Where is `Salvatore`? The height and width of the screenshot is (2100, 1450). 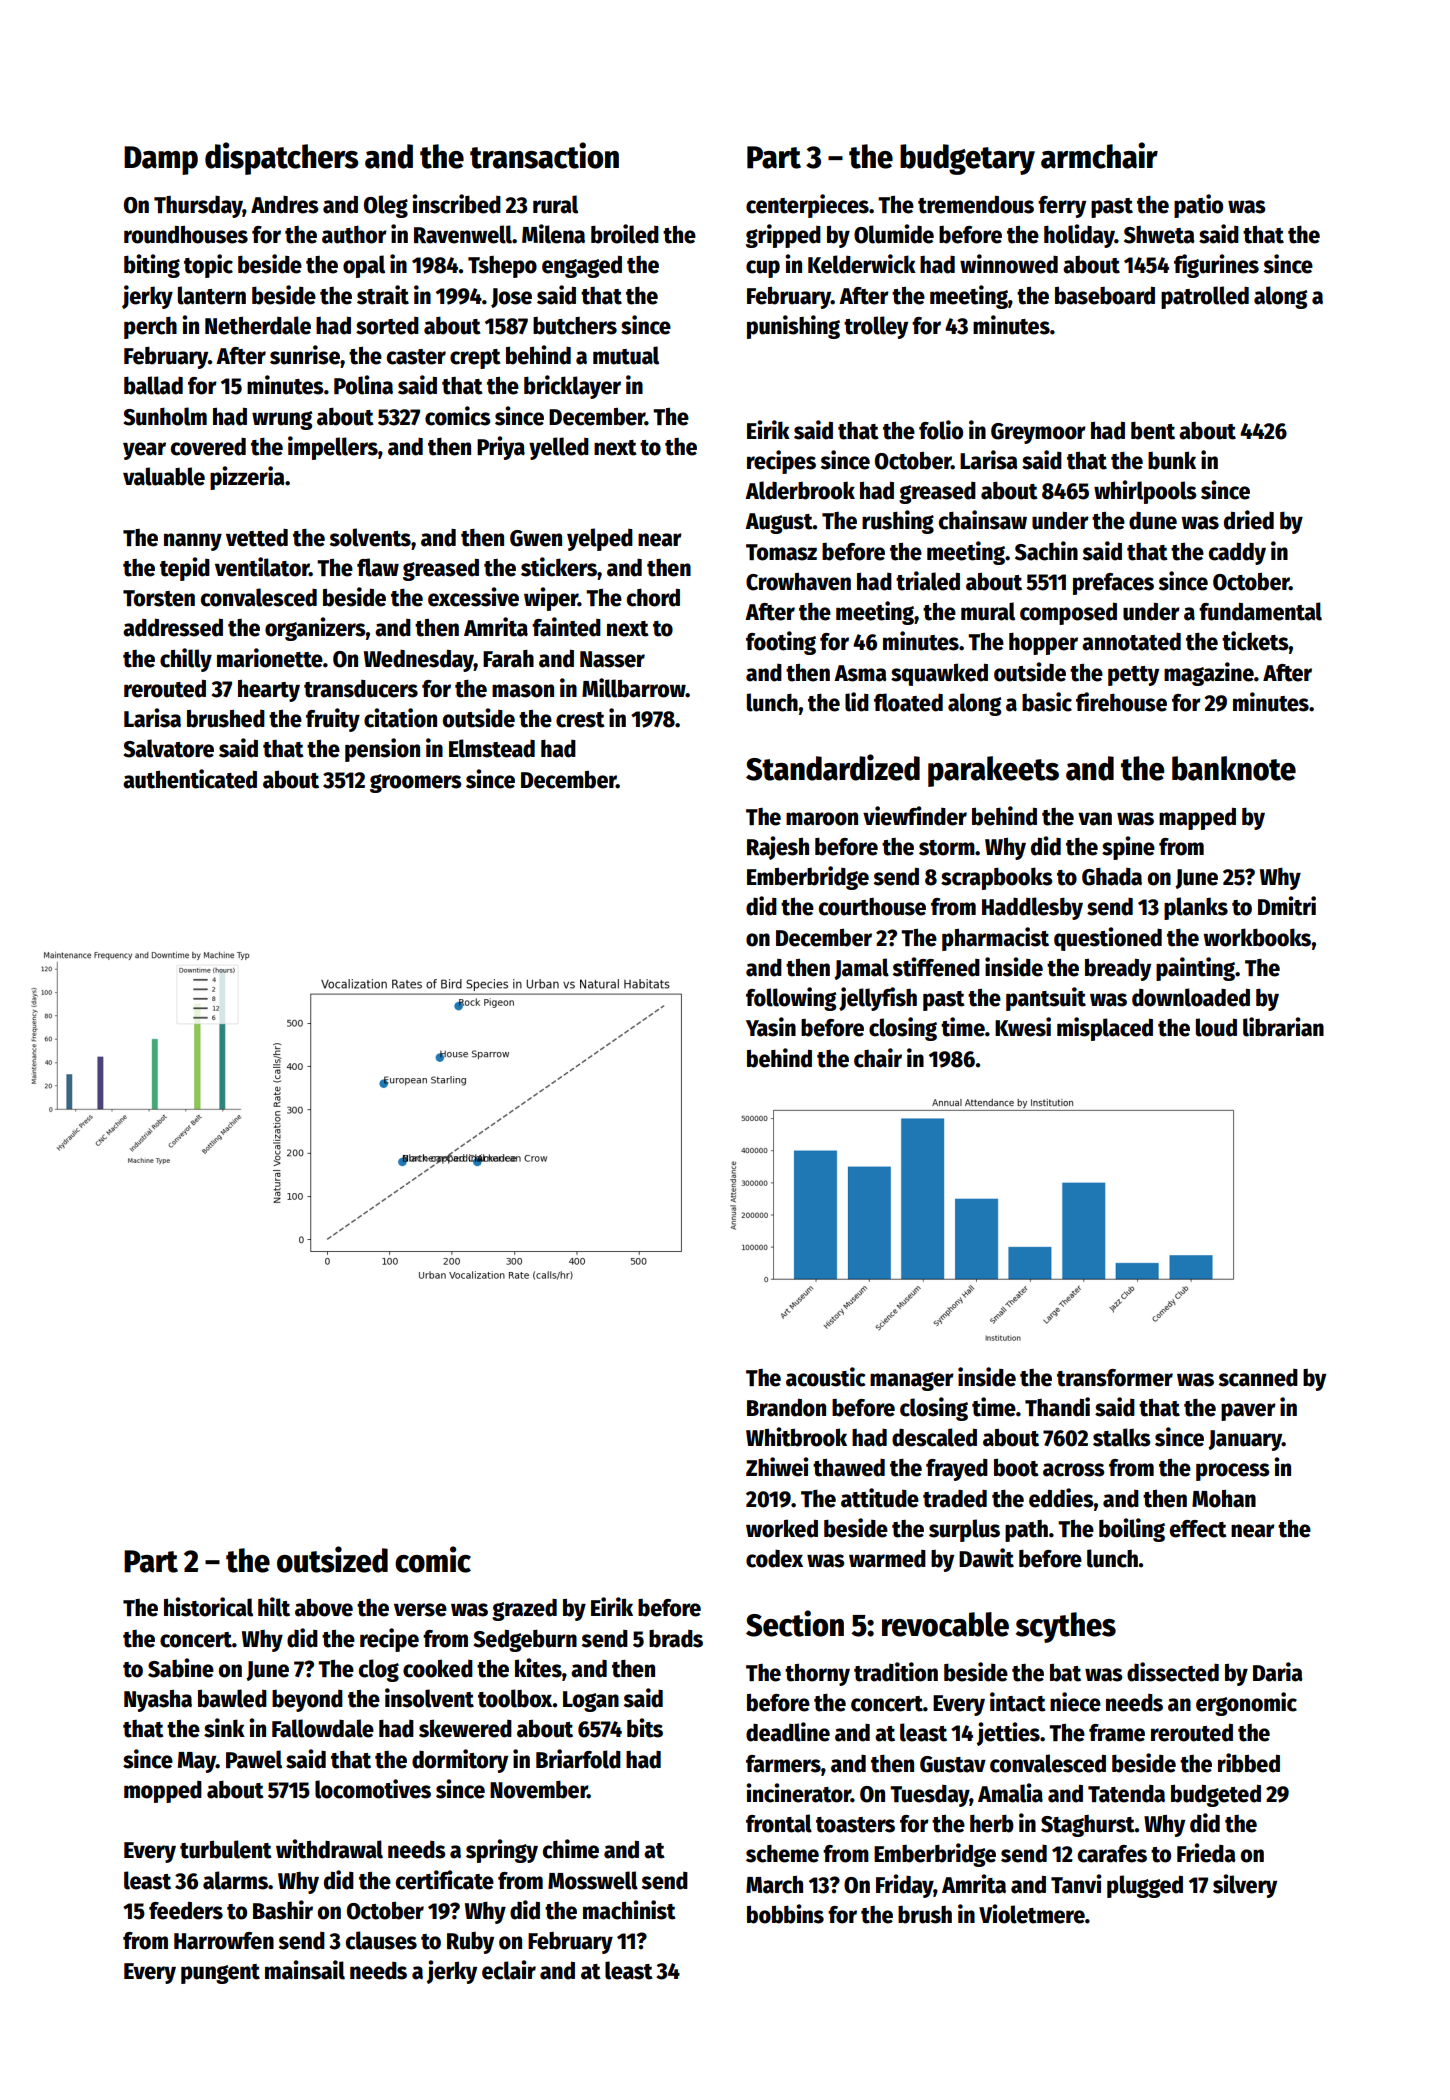
Salvatore is located at coordinates (168, 748).
